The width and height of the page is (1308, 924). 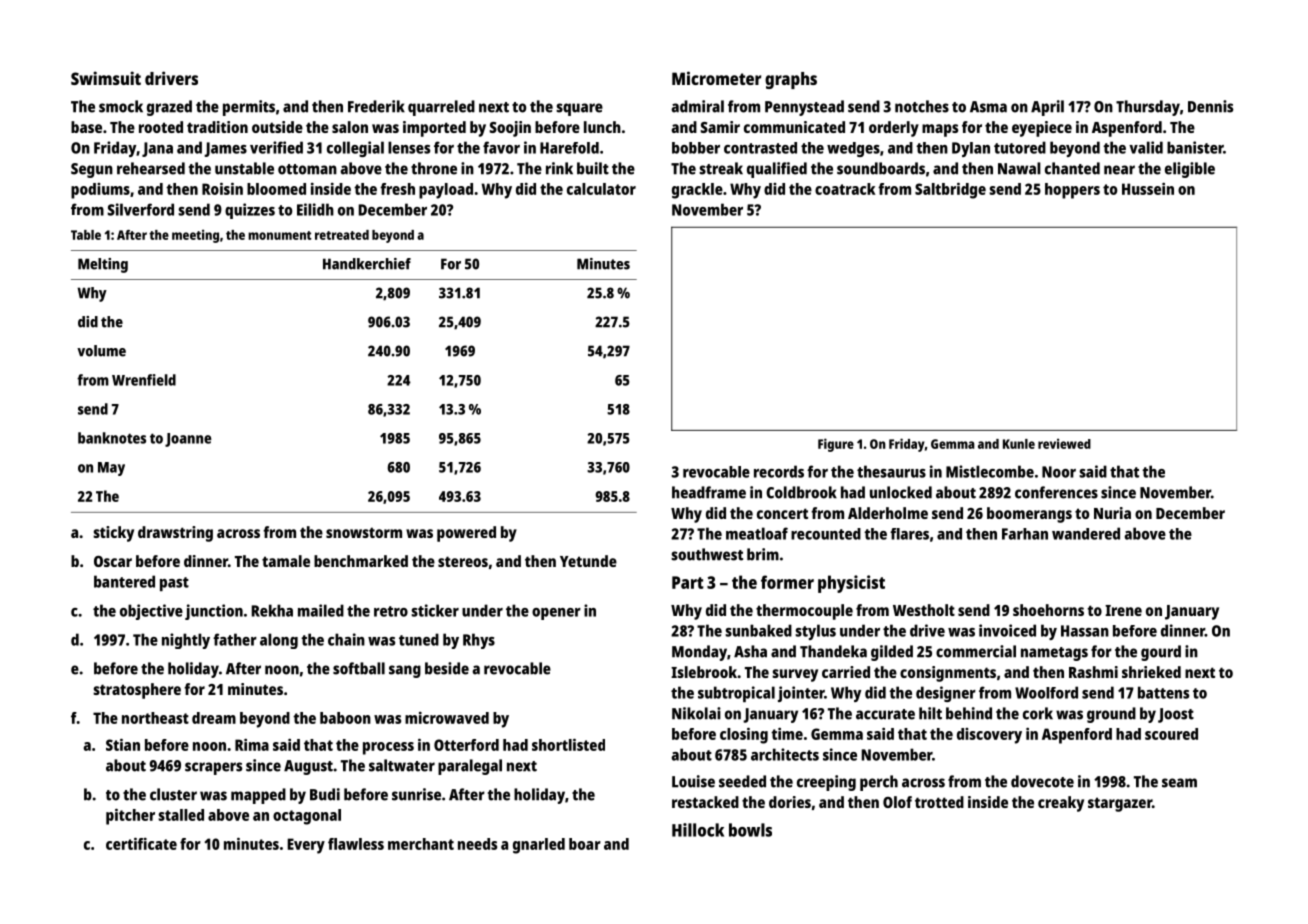 I want to click on Louise, so click(x=693, y=781).
